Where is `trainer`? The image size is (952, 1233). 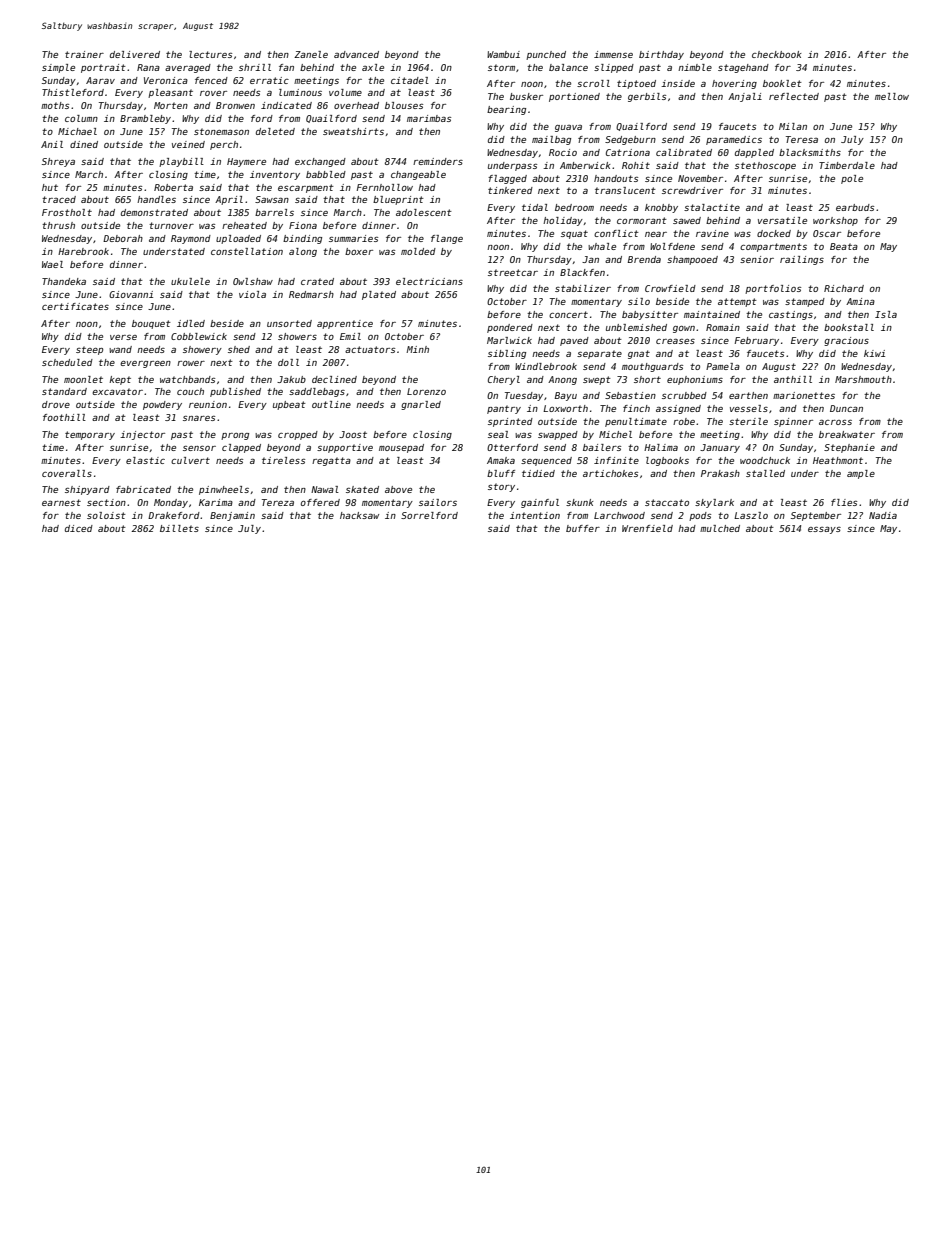
trainer is located at coordinates (84, 54).
